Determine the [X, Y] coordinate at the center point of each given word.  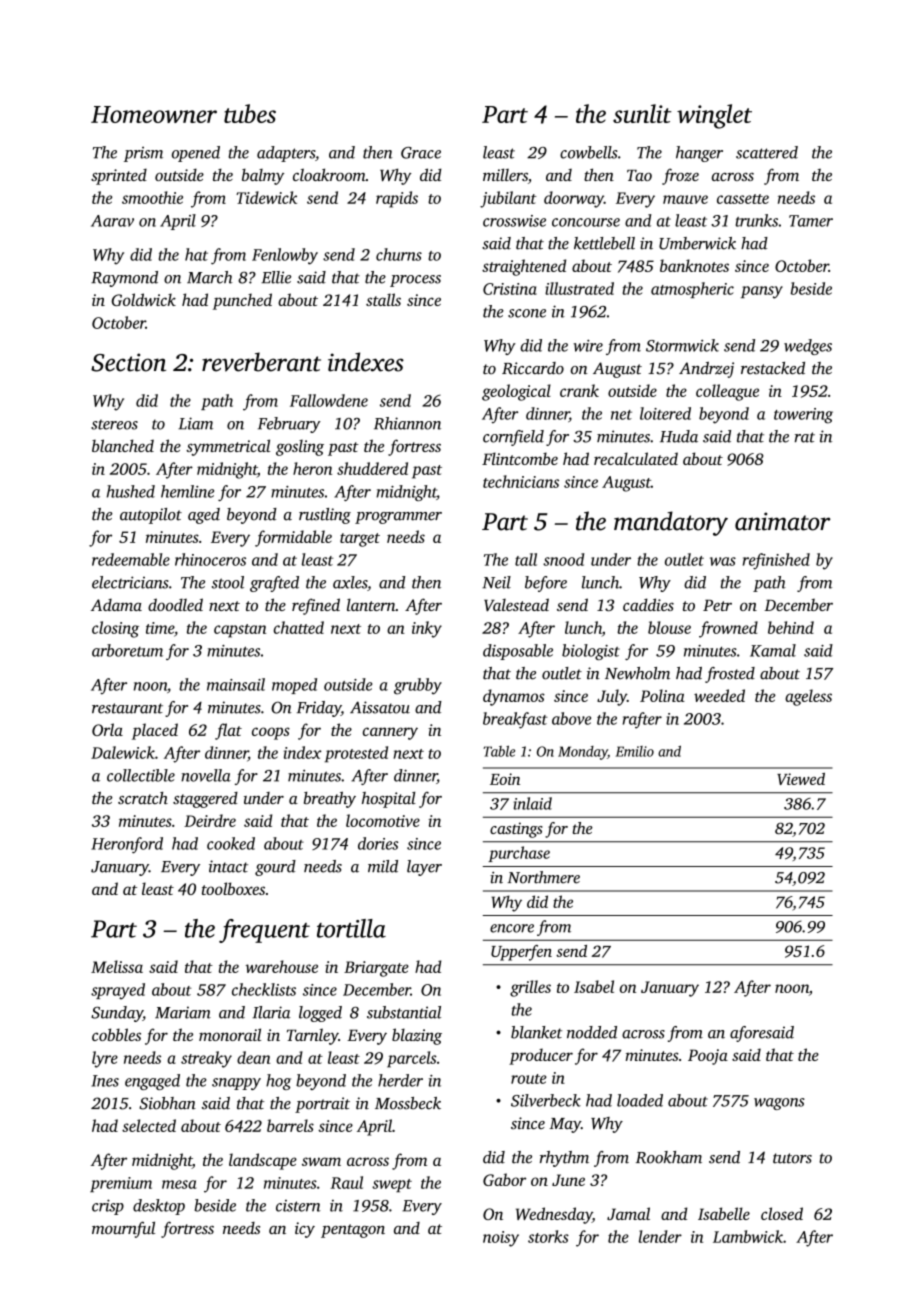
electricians [130, 582]
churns [399, 254]
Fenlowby [285, 256]
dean [253, 1057]
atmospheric [692, 290]
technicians [521, 481]
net [621, 415]
